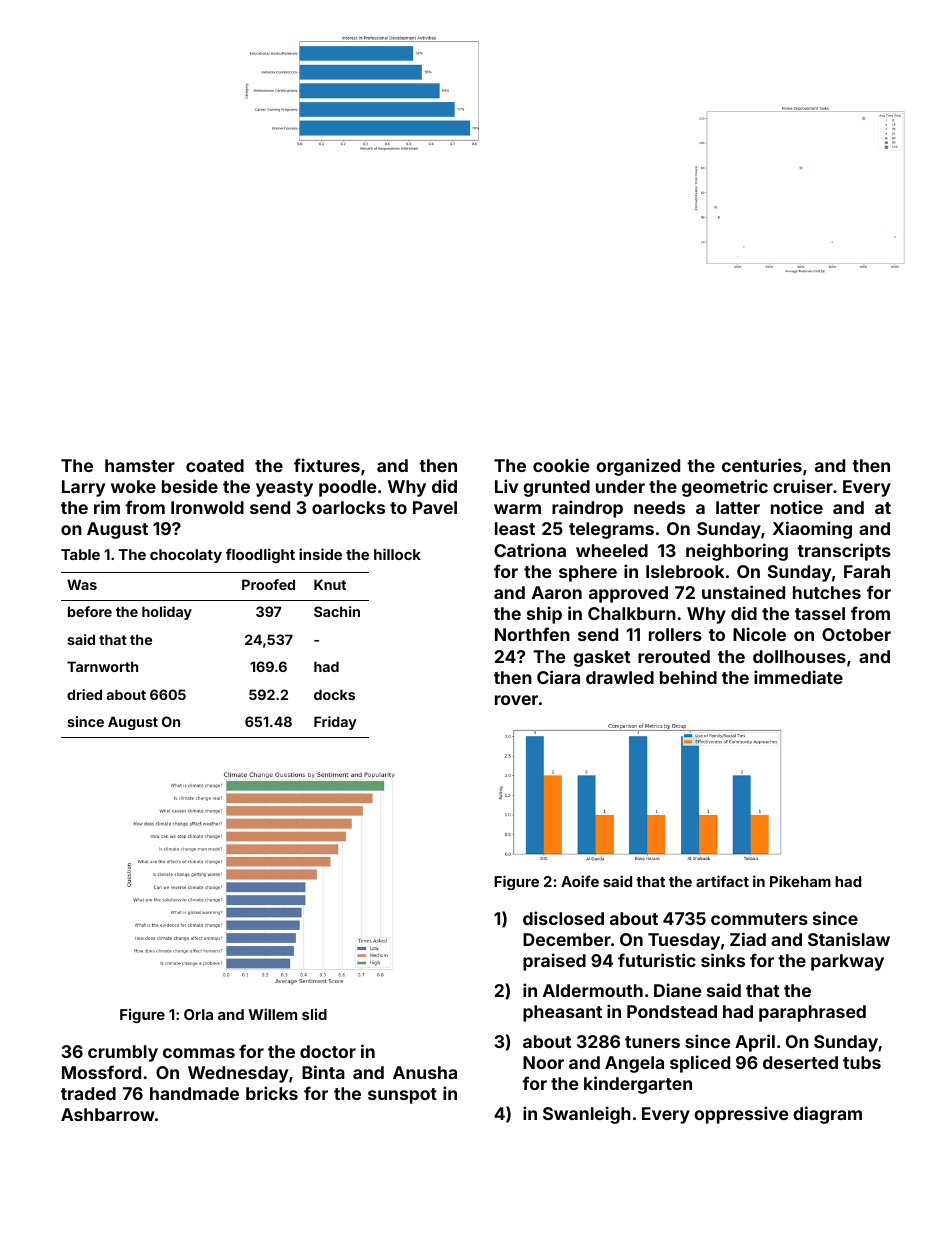  Describe the element at coordinates (638, 467) in the image. I see `organized` at that location.
